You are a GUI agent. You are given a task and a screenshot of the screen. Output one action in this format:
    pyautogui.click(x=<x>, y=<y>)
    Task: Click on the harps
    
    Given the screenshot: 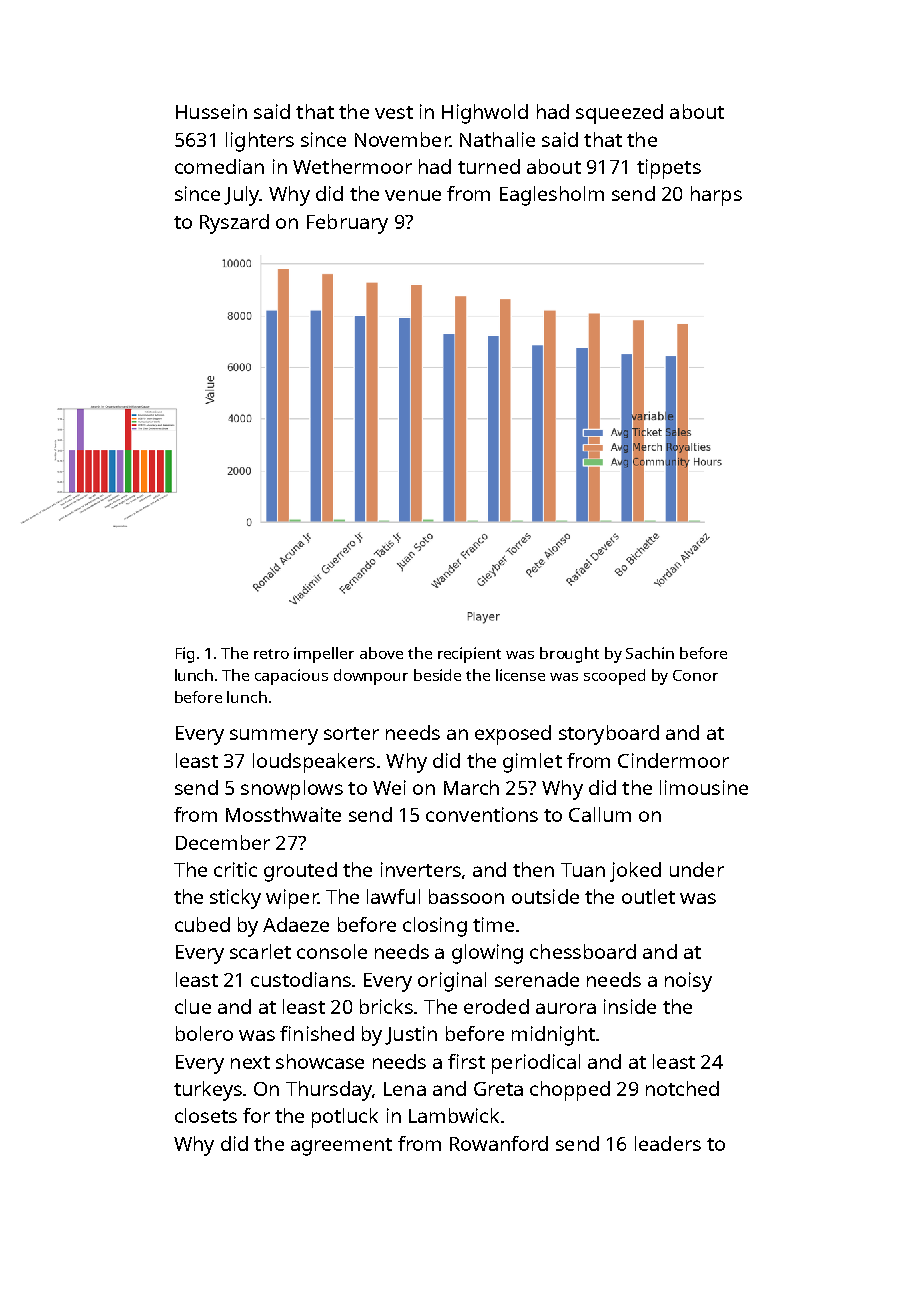 What is the action you would take?
    pyautogui.click(x=716, y=196)
